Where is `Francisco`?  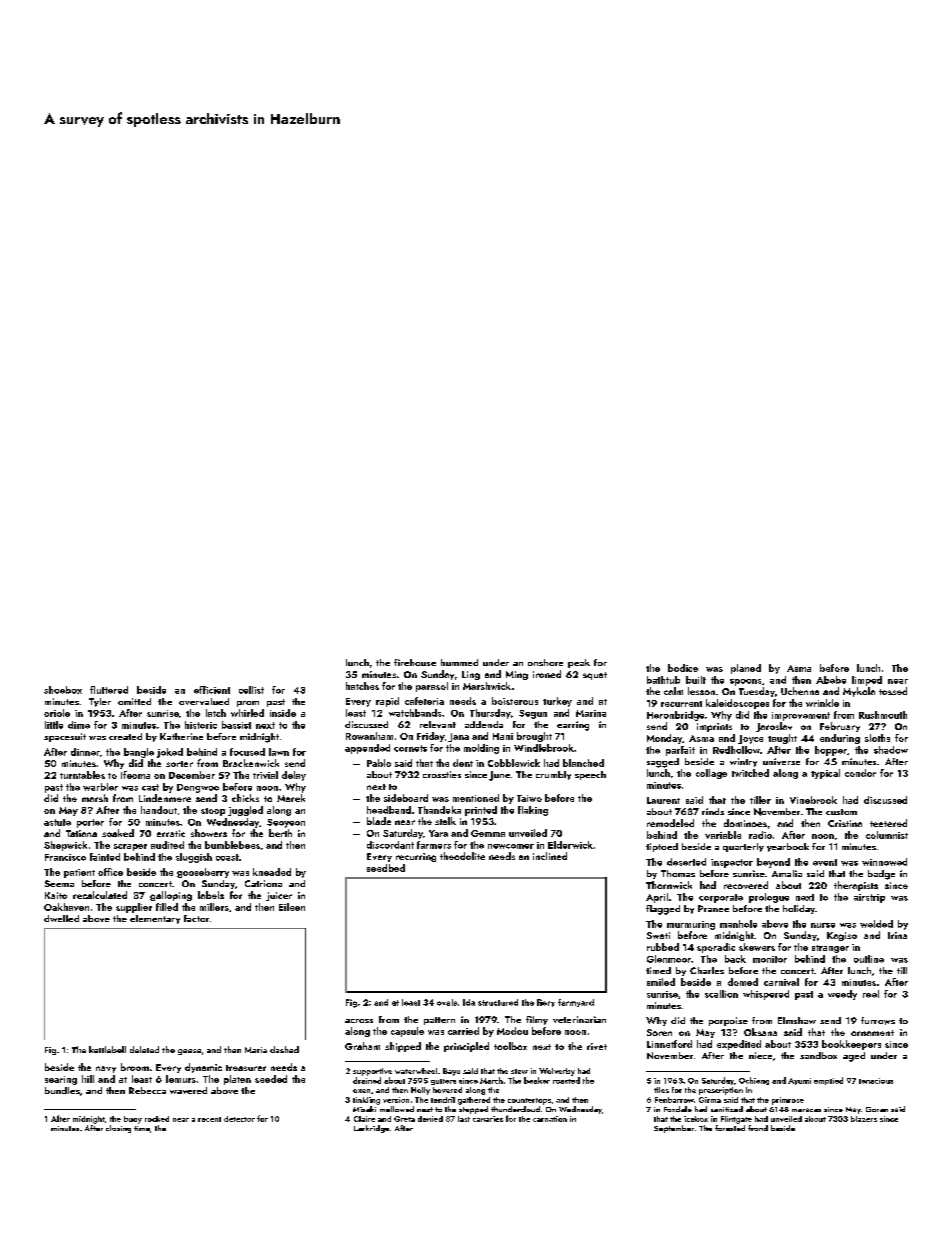 Francisco is located at coordinates (65, 857).
